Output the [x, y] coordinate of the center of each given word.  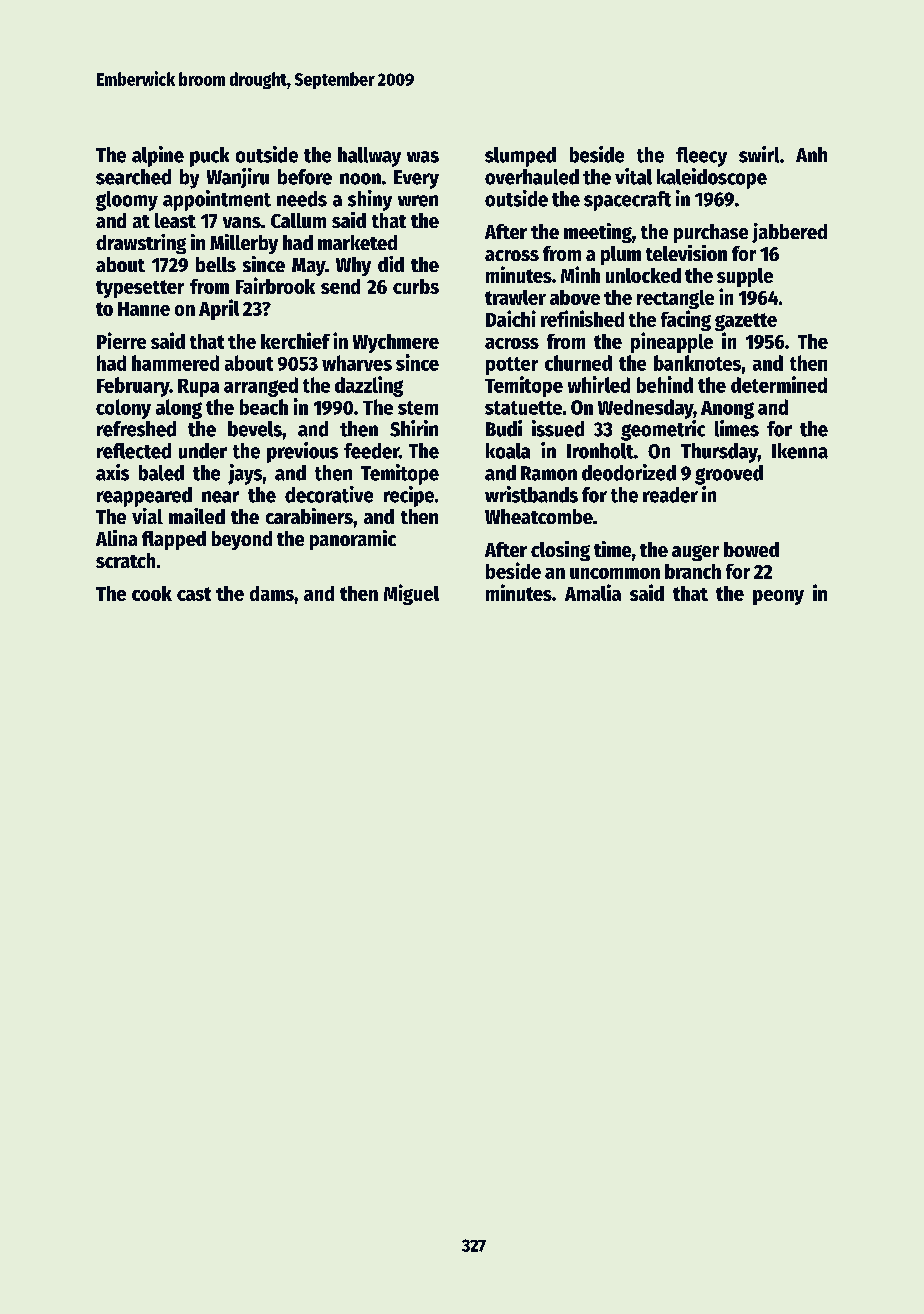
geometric [663, 430]
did [391, 264]
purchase [711, 233]
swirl [759, 154]
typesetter [140, 289]
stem [418, 408]
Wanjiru [238, 178]
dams [272, 593]
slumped [520, 157]
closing [560, 551]
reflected [134, 451]
